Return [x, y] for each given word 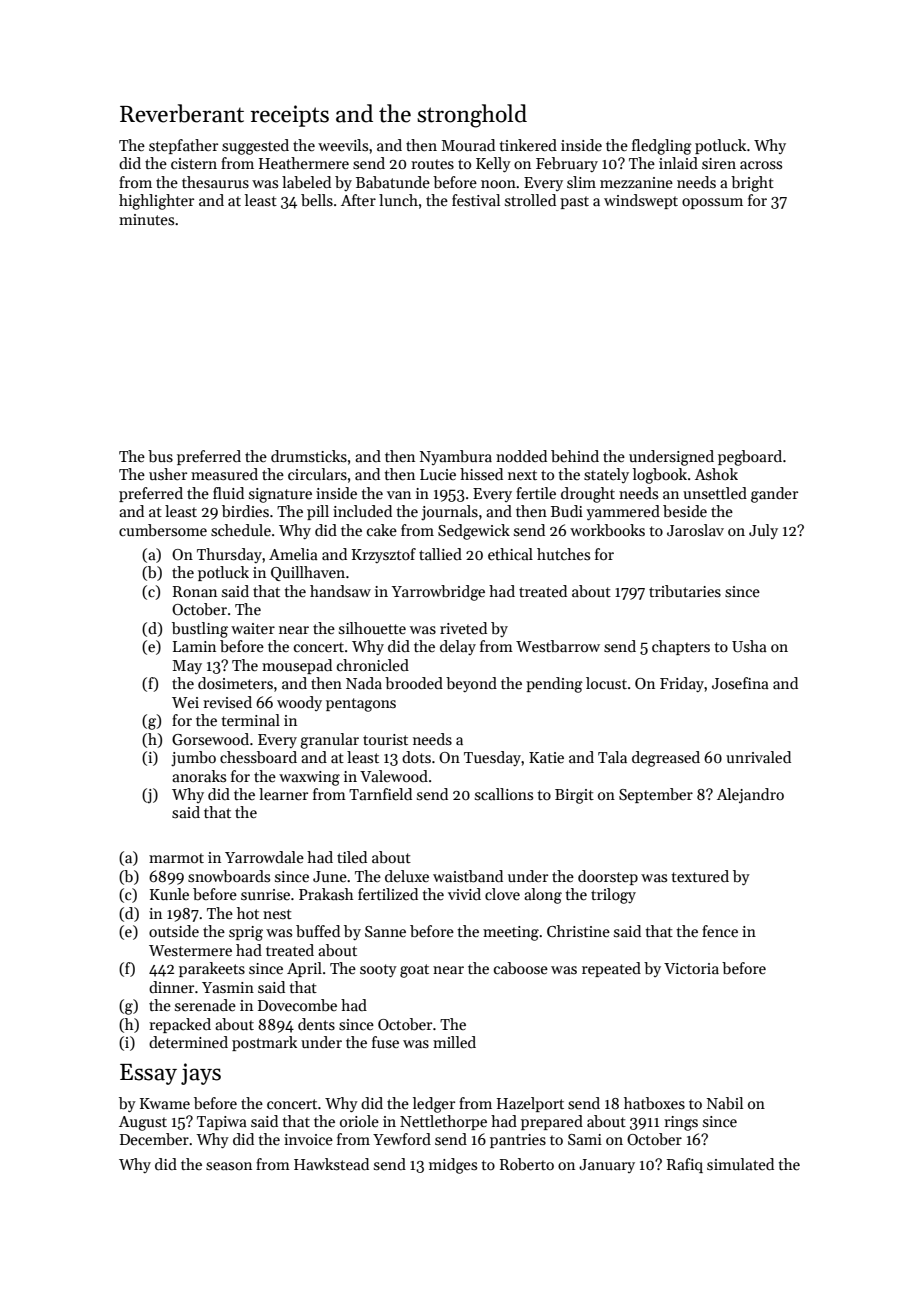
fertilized [388, 894]
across [761, 165]
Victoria [691, 968]
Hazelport [530, 1104]
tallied [440, 554]
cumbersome [163, 530]
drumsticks [309, 456]
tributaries [685, 591]
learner [283, 794]
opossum [712, 203]
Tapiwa [222, 1123]
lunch [398, 200]
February [567, 164]
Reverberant [182, 113]
